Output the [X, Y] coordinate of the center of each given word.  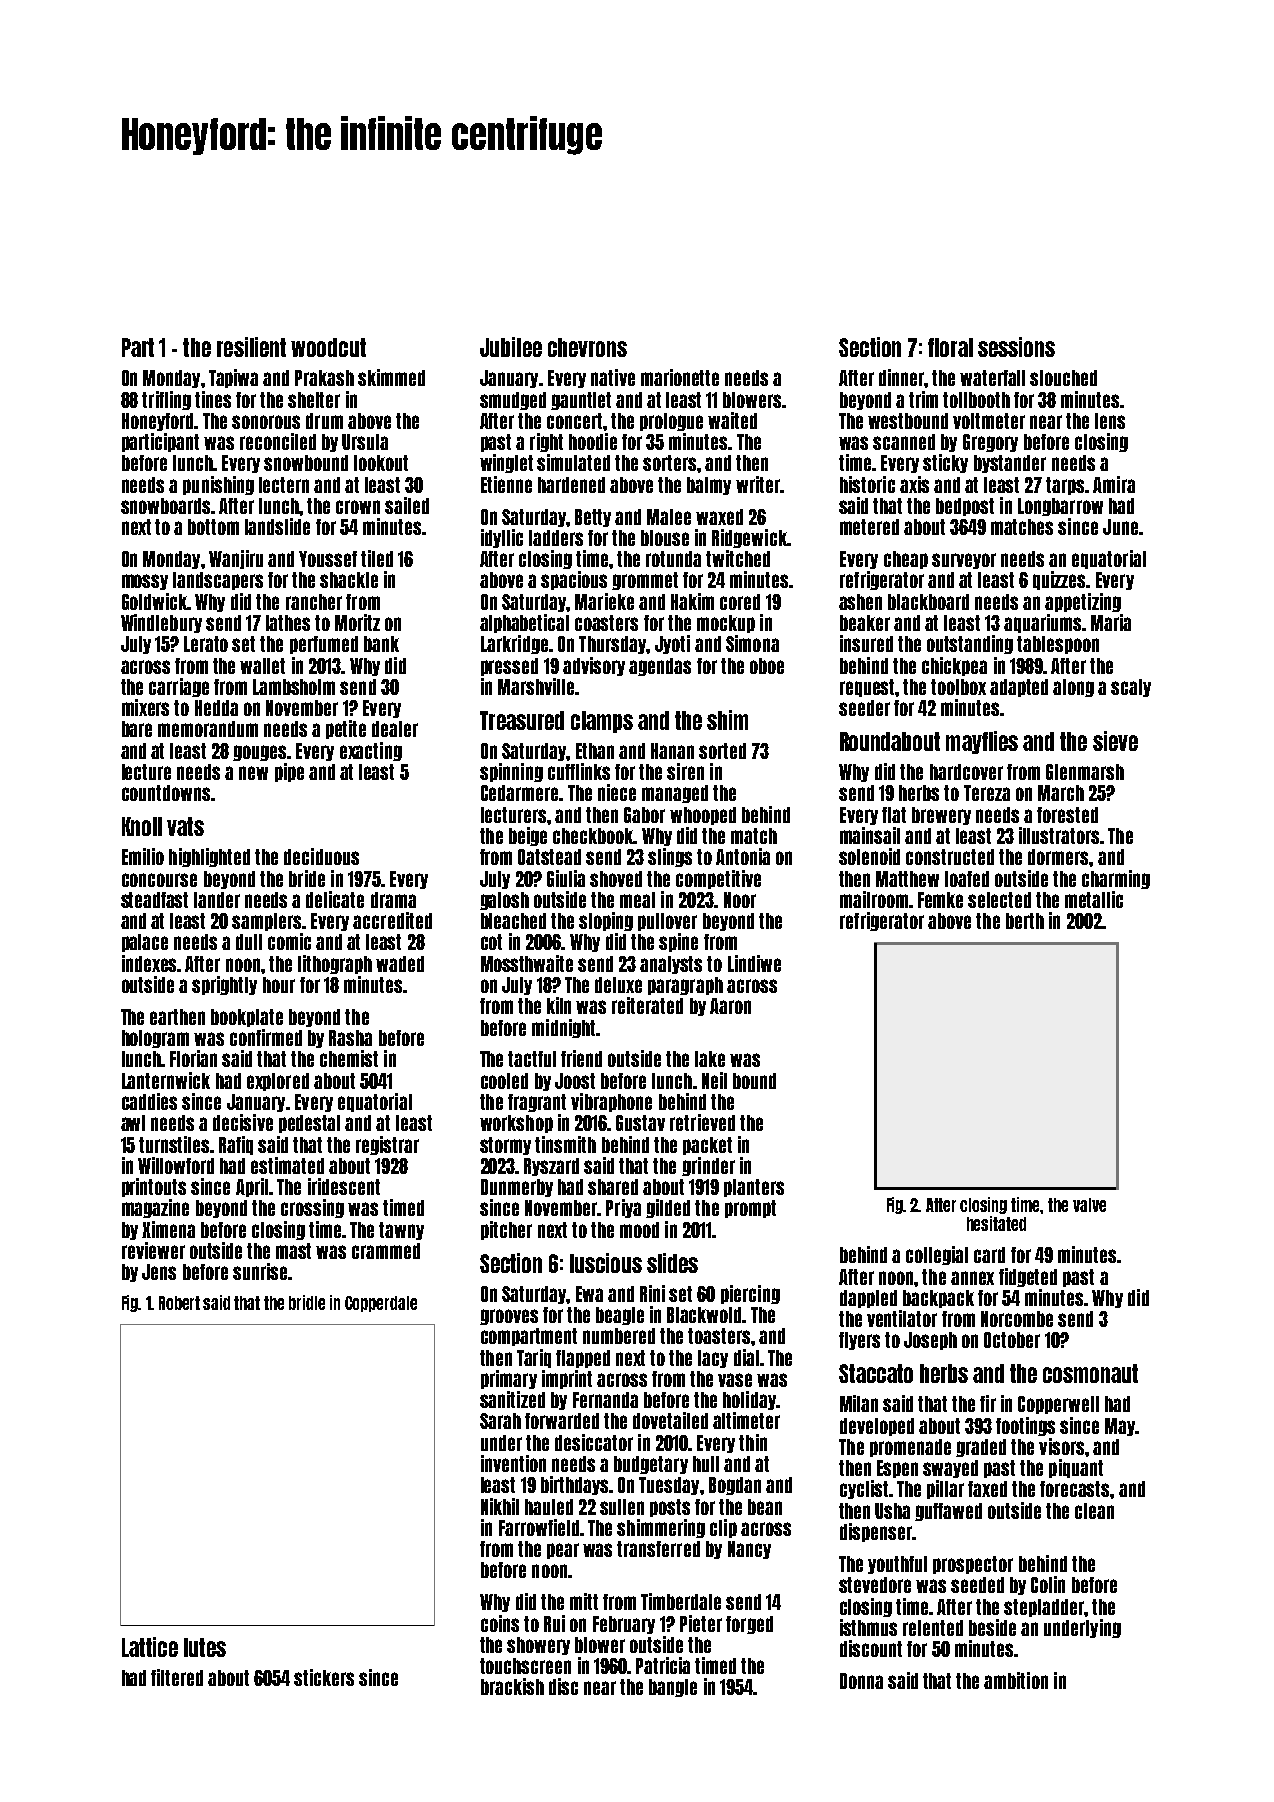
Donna [861, 1681]
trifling [166, 400]
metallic [1094, 899]
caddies [149, 1101]
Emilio [143, 856]
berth [1025, 921]
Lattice [150, 1647]
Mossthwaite [527, 963]
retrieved [702, 1122]
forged [749, 1625]
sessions [1016, 347]
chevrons [587, 347]
